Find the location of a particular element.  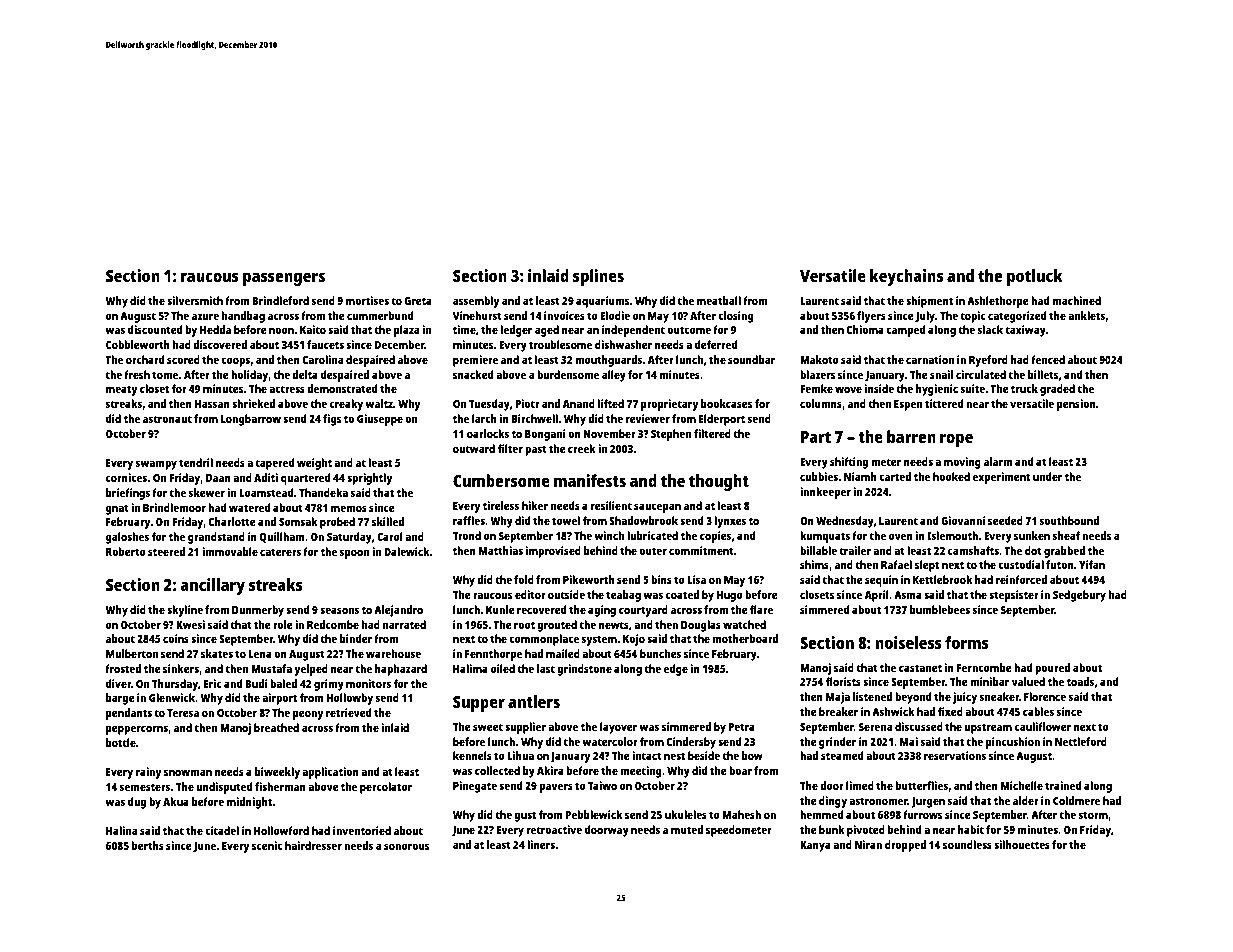

splines is located at coordinates (598, 277).
